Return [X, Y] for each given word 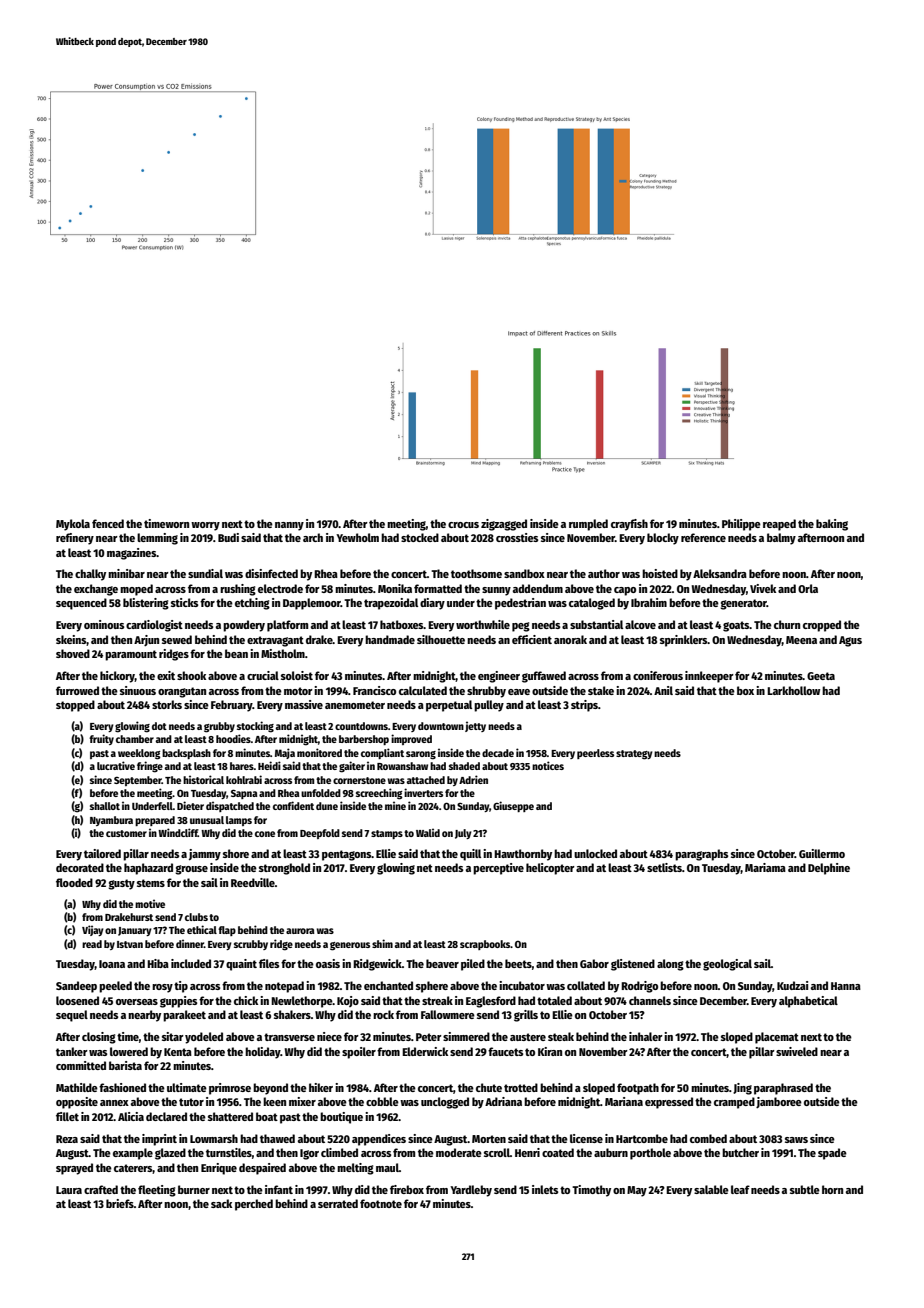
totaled [554, 1000]
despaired [262, 1169]
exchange [96, 590]
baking [832, 525]
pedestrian [520, 604]
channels [650, 1000]
